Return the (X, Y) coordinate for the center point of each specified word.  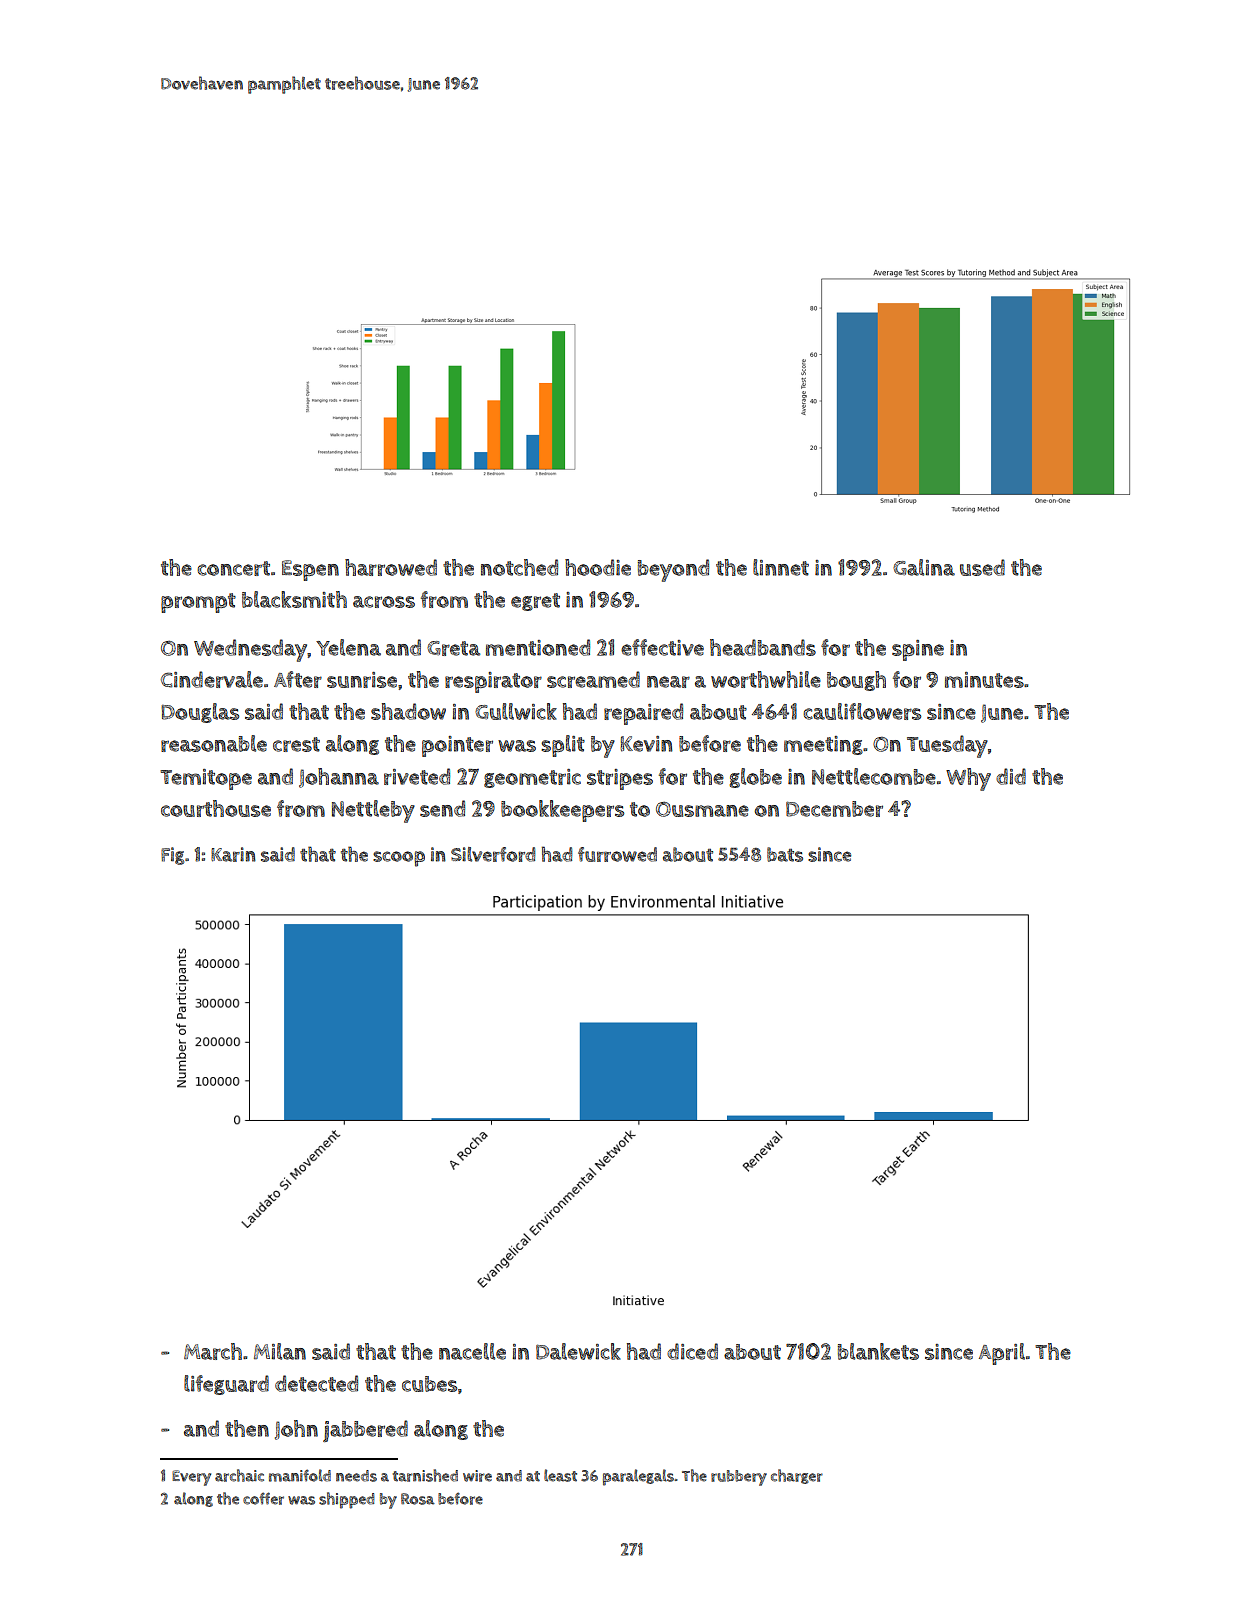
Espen (310, 570)
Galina (924, 567)
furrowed (617, 854)
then (247, 1428)
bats (785, 854)
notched (519, 567)
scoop (399, 859)
